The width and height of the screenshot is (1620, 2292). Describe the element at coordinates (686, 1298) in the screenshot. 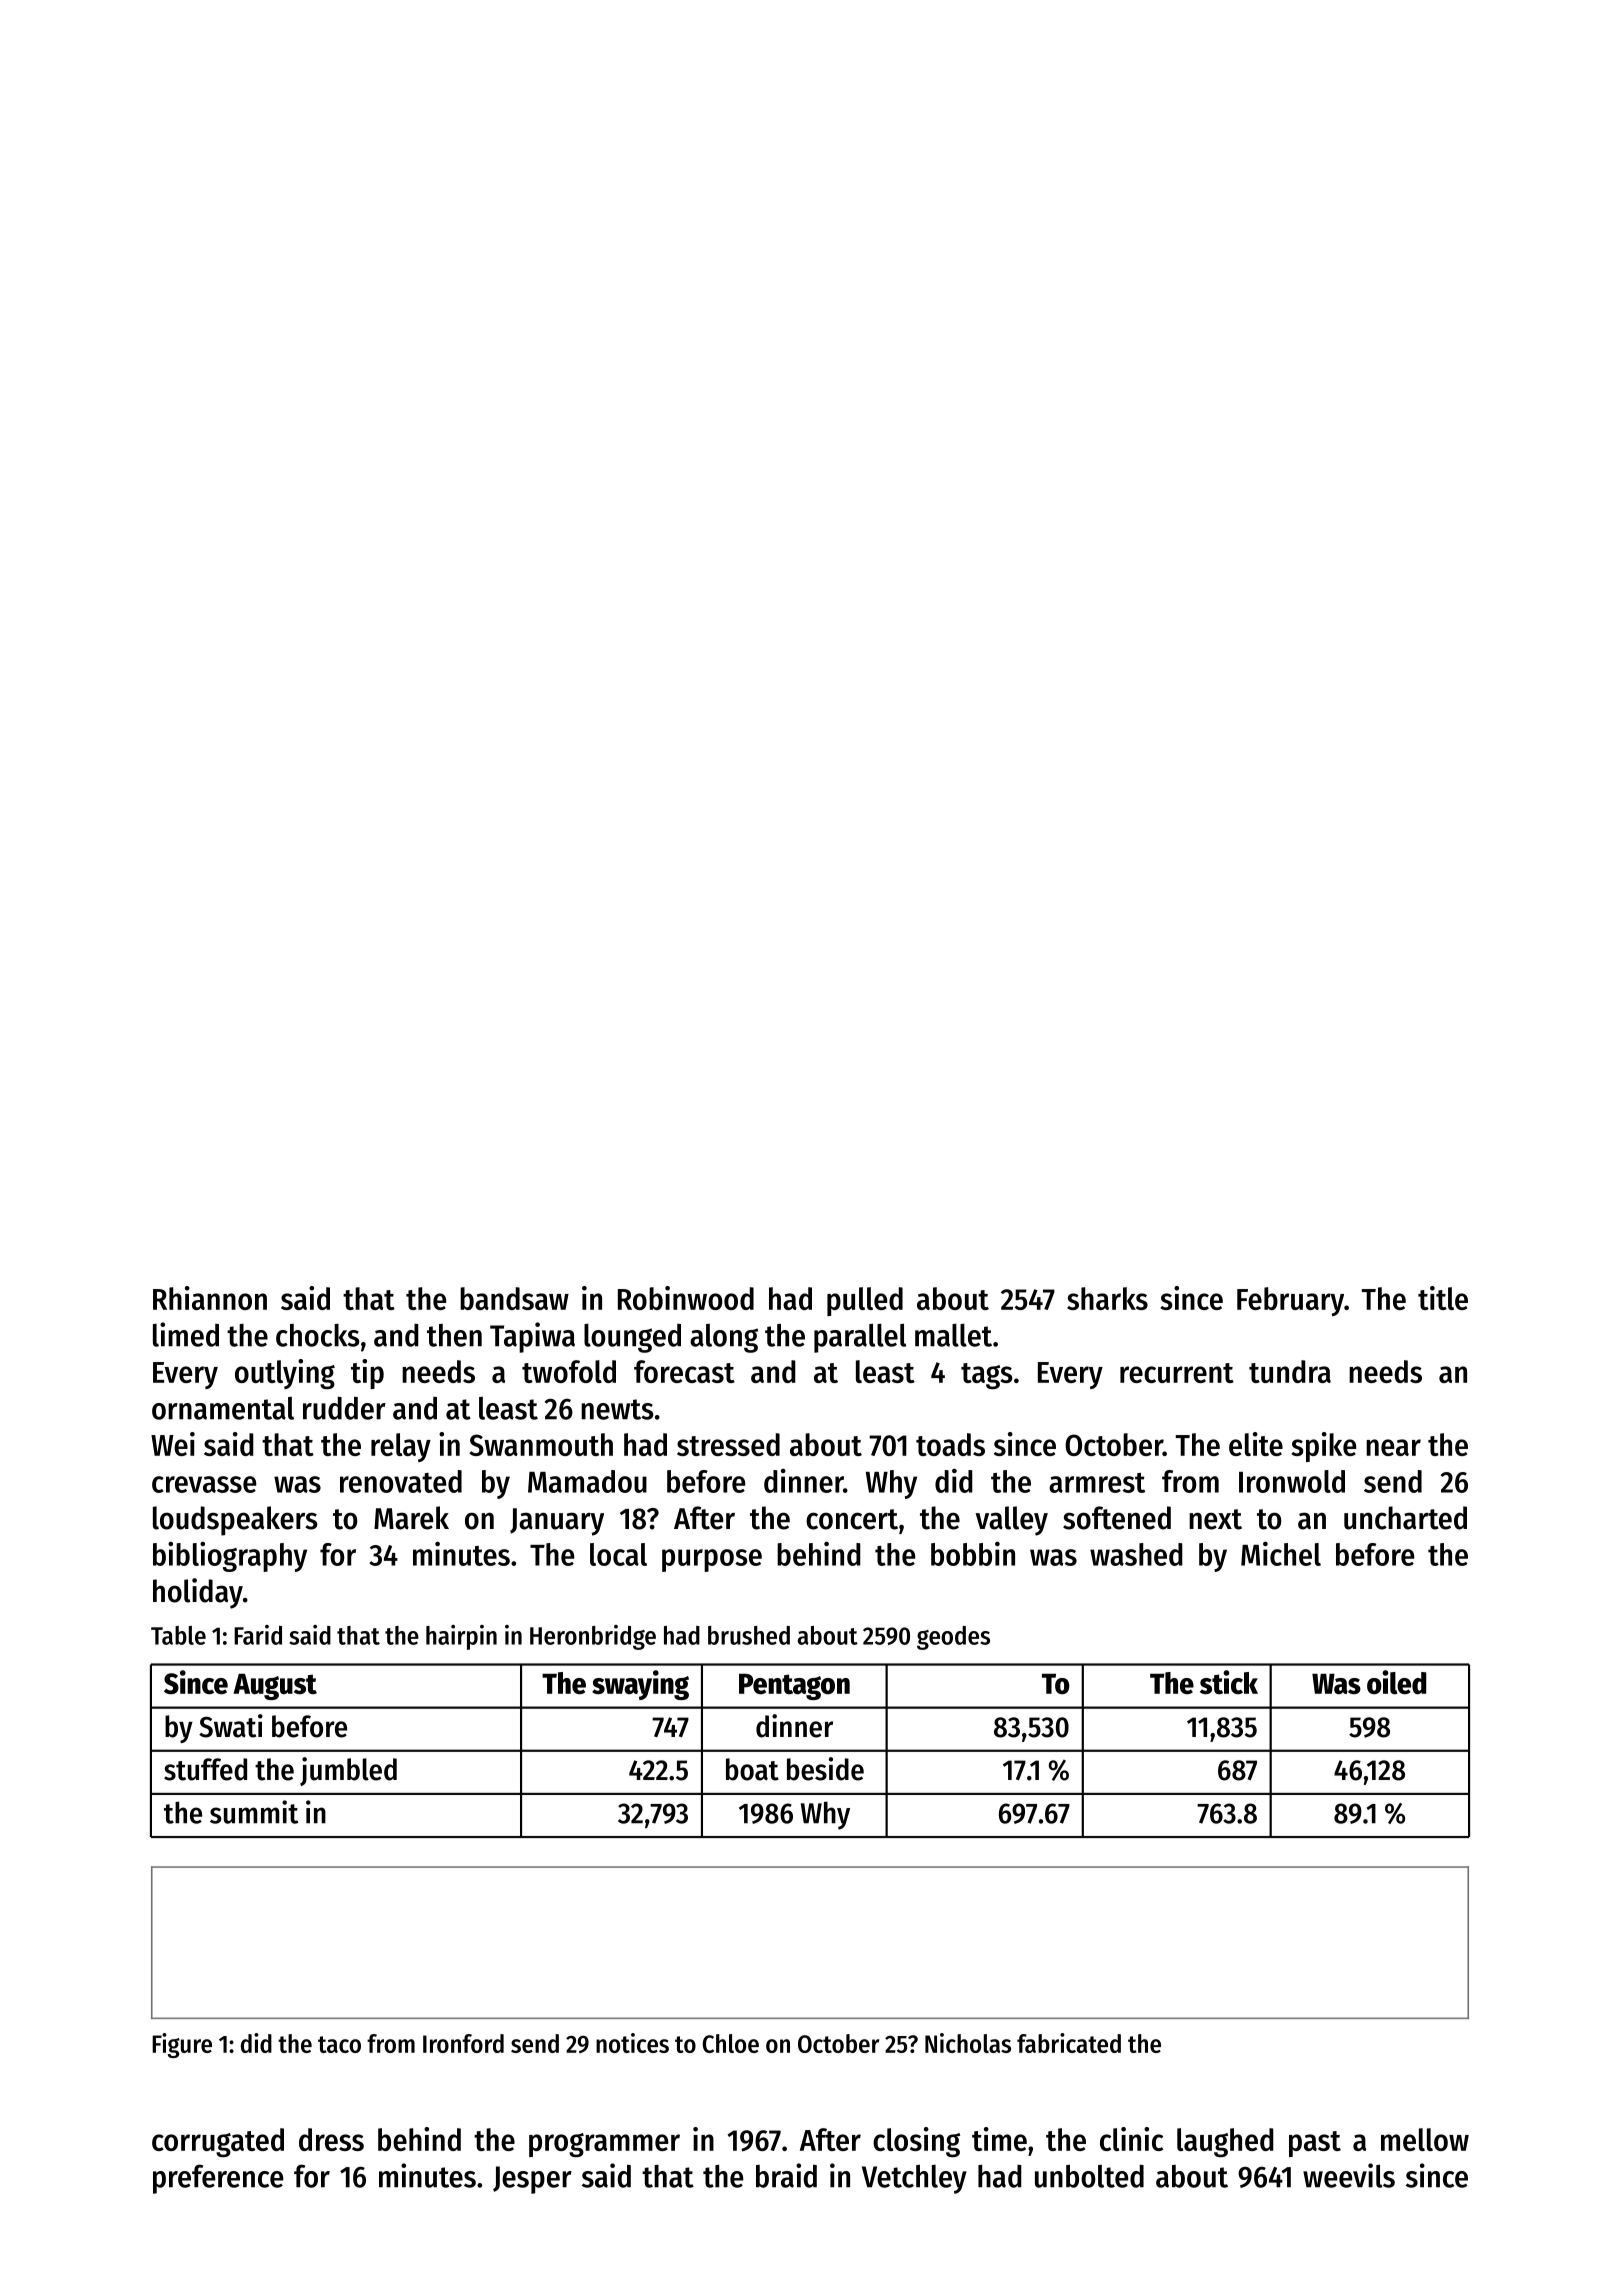

I see `Robinwood` at that location.
